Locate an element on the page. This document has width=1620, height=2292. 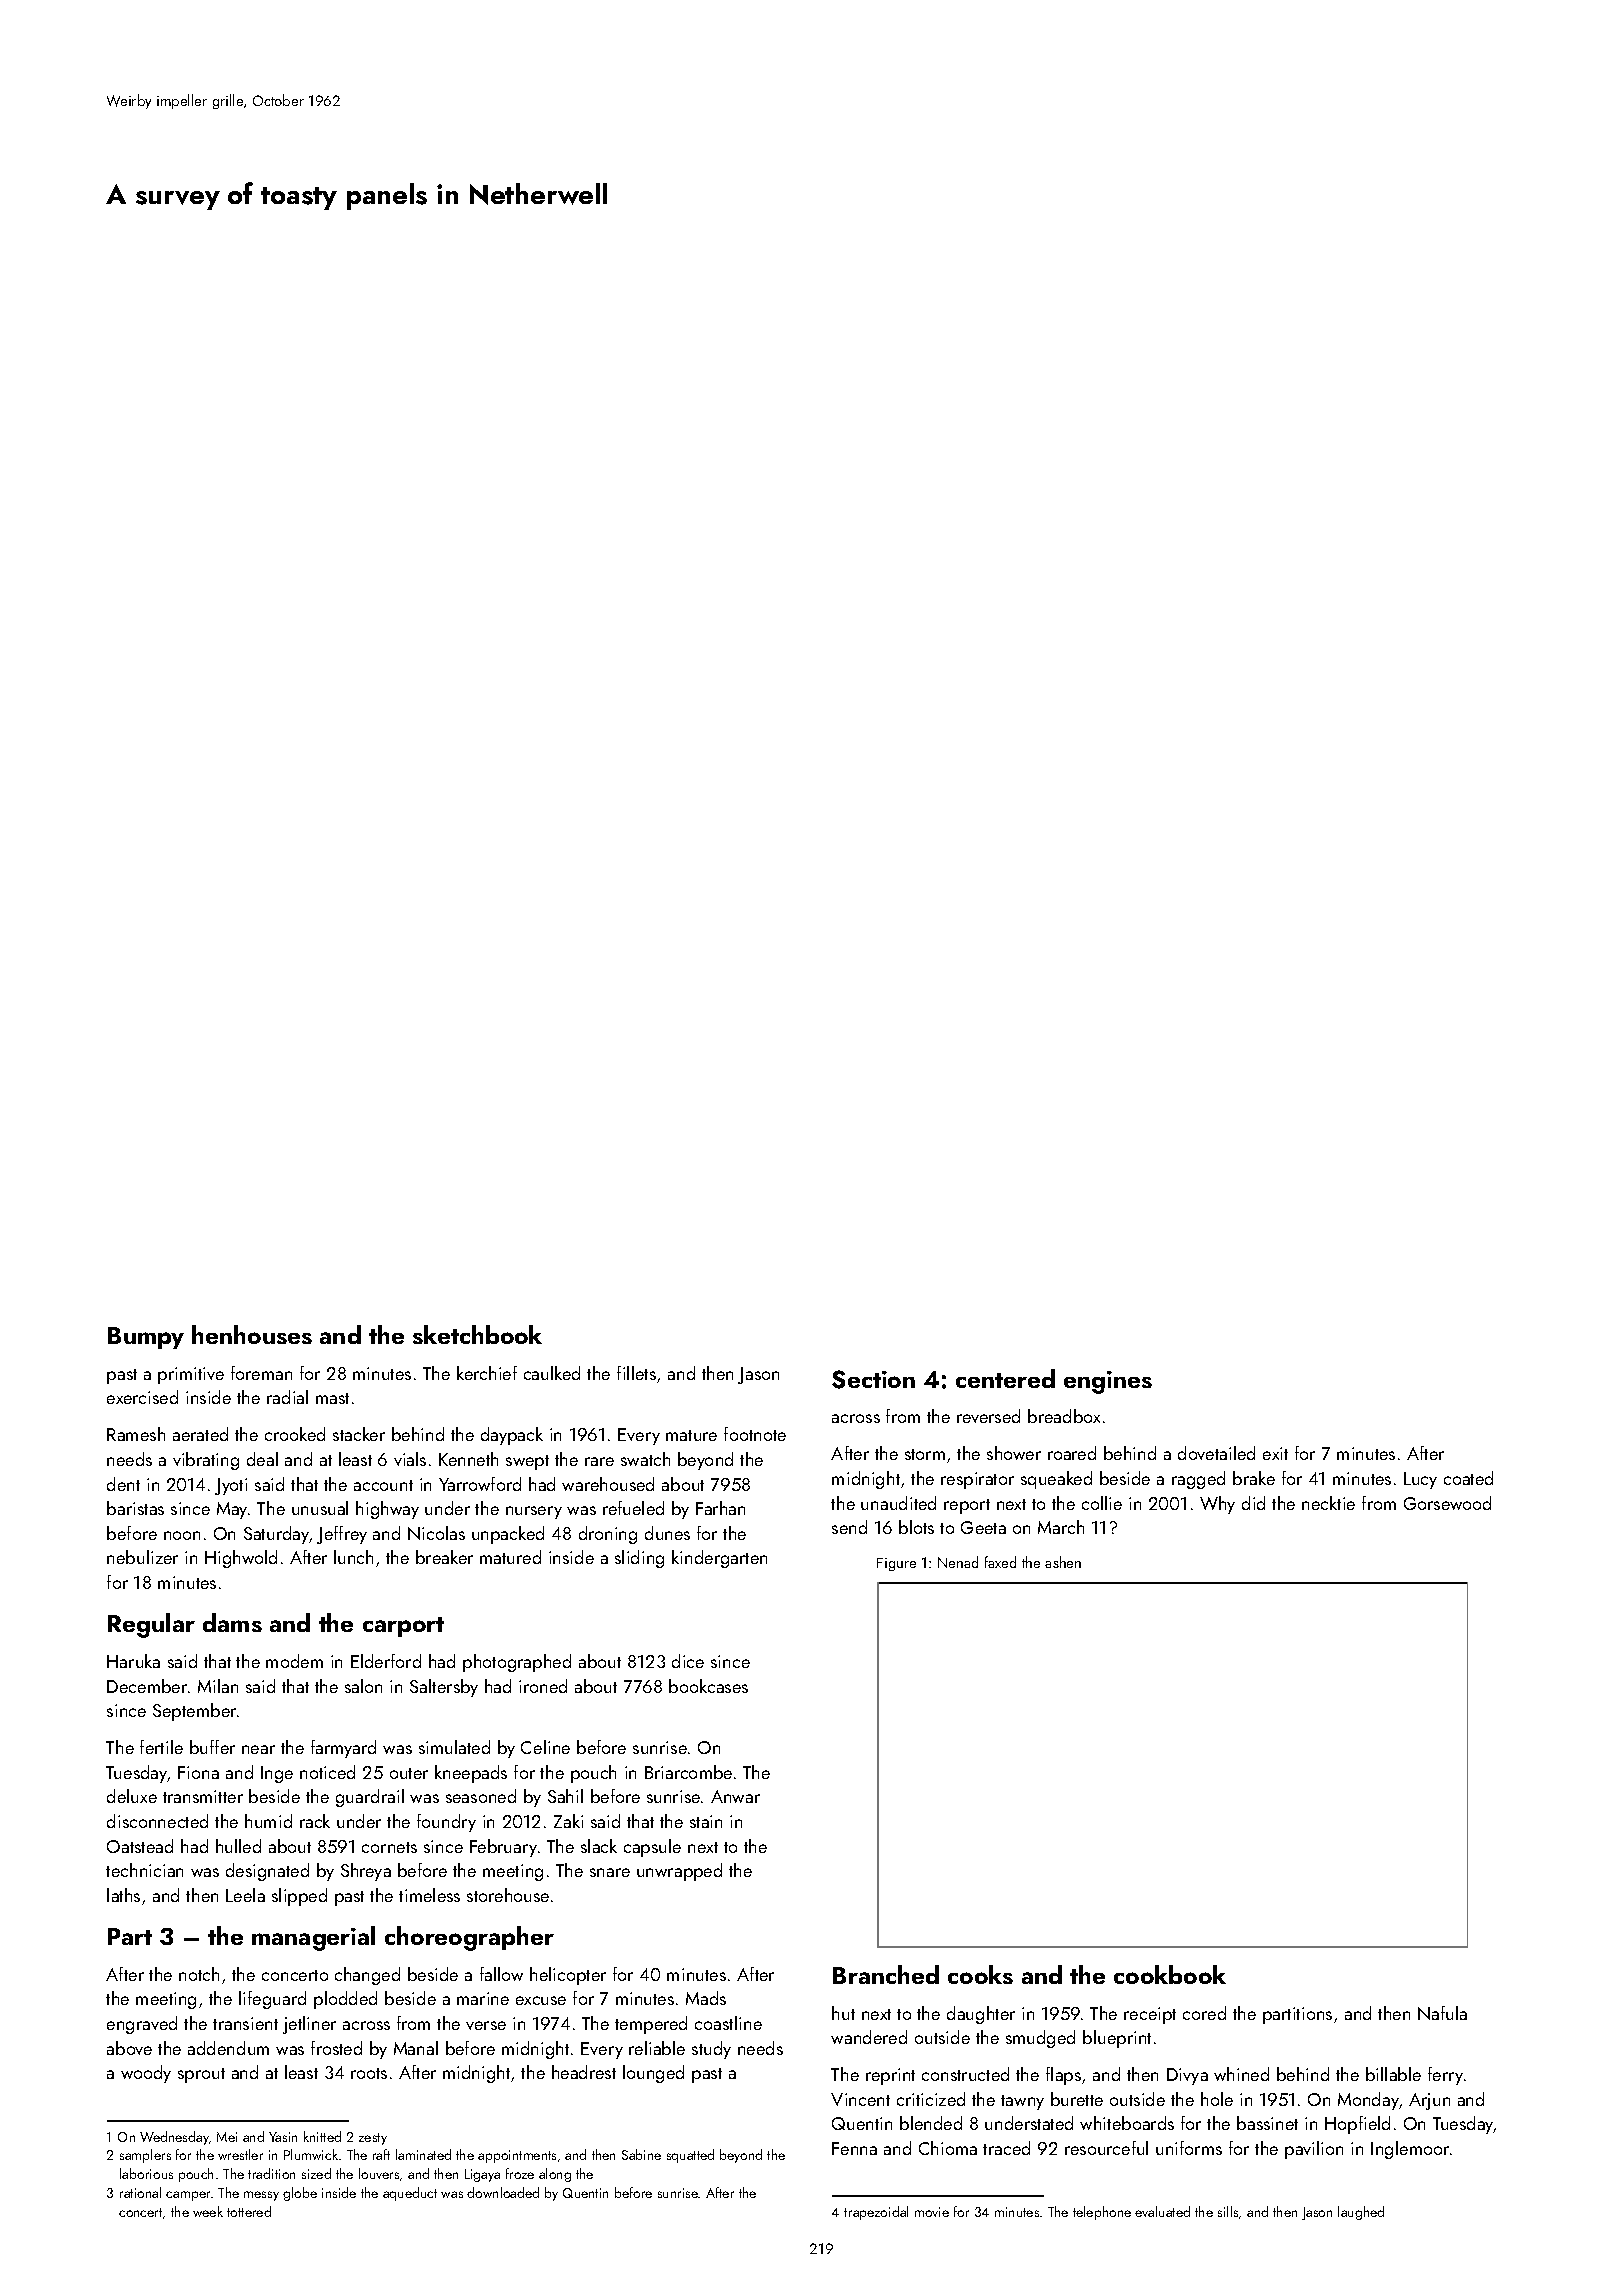
foreman is located at coordinates (261, 1373).
